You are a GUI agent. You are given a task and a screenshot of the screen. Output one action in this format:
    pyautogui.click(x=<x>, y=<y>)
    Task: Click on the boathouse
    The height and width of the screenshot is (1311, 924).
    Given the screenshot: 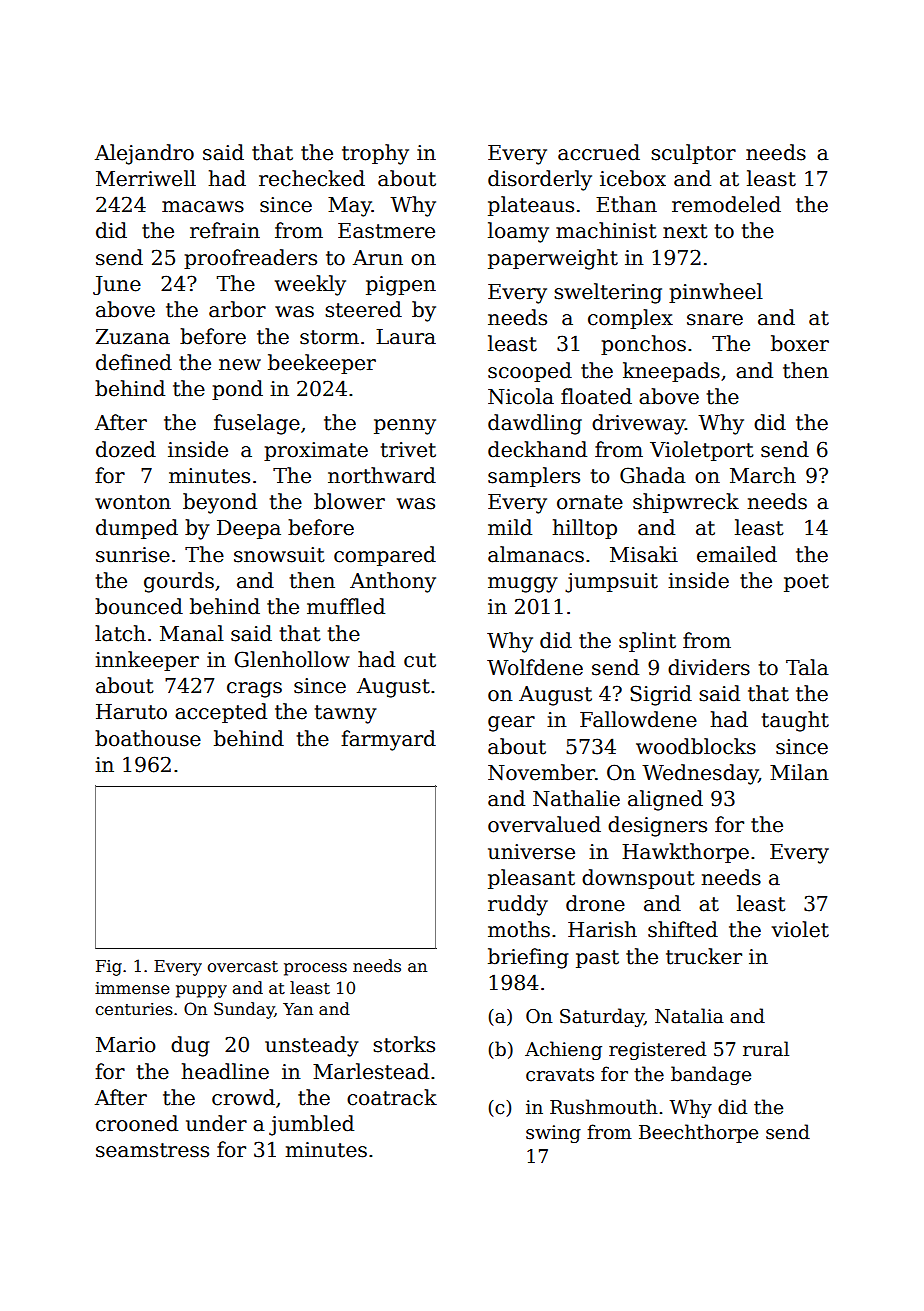 What is the action you would take?
    pyautogui.click(x=148, y=738)
